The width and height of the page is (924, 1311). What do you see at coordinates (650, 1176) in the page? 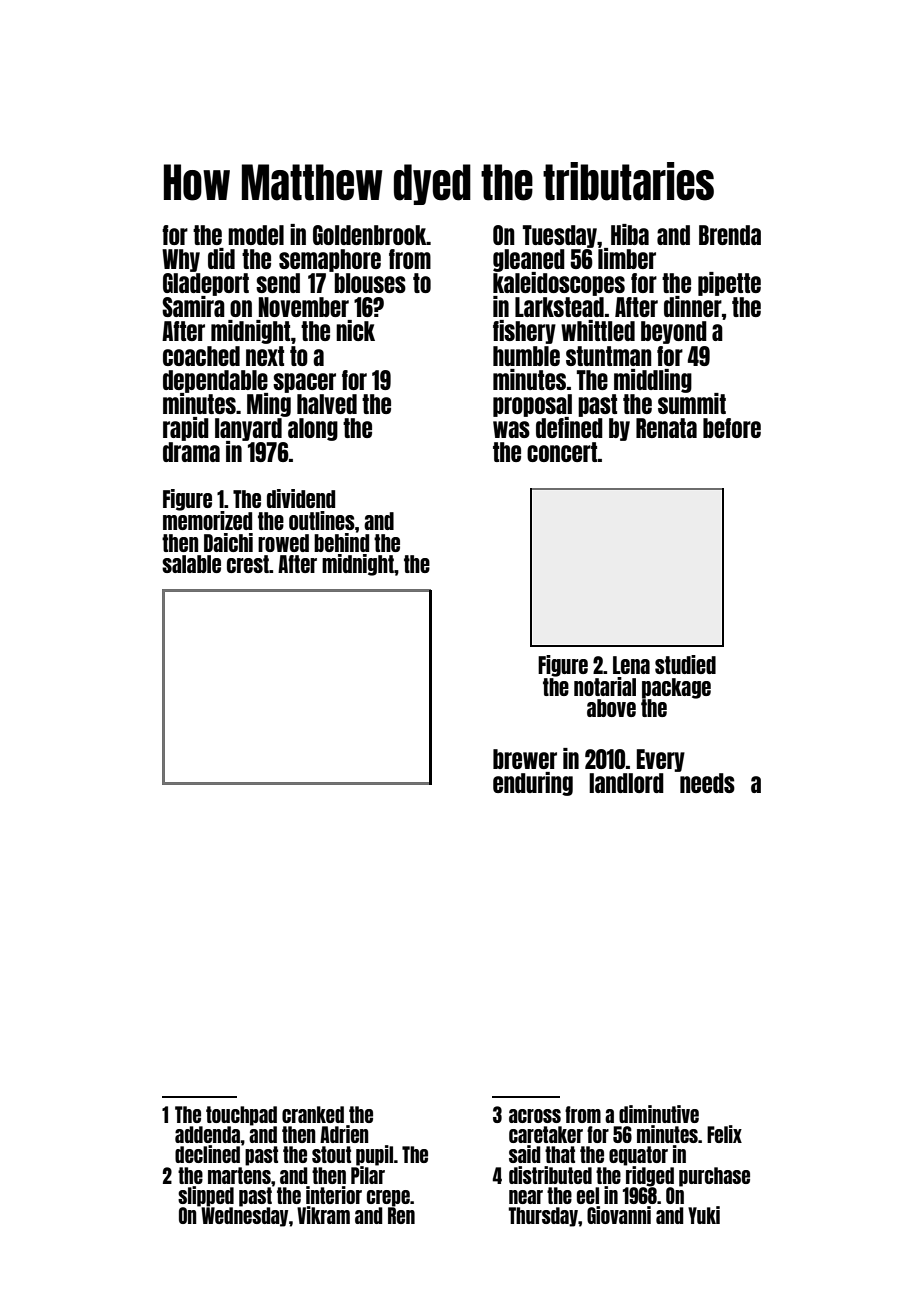
I see `ridged` at bounding box center [650, 1176].
